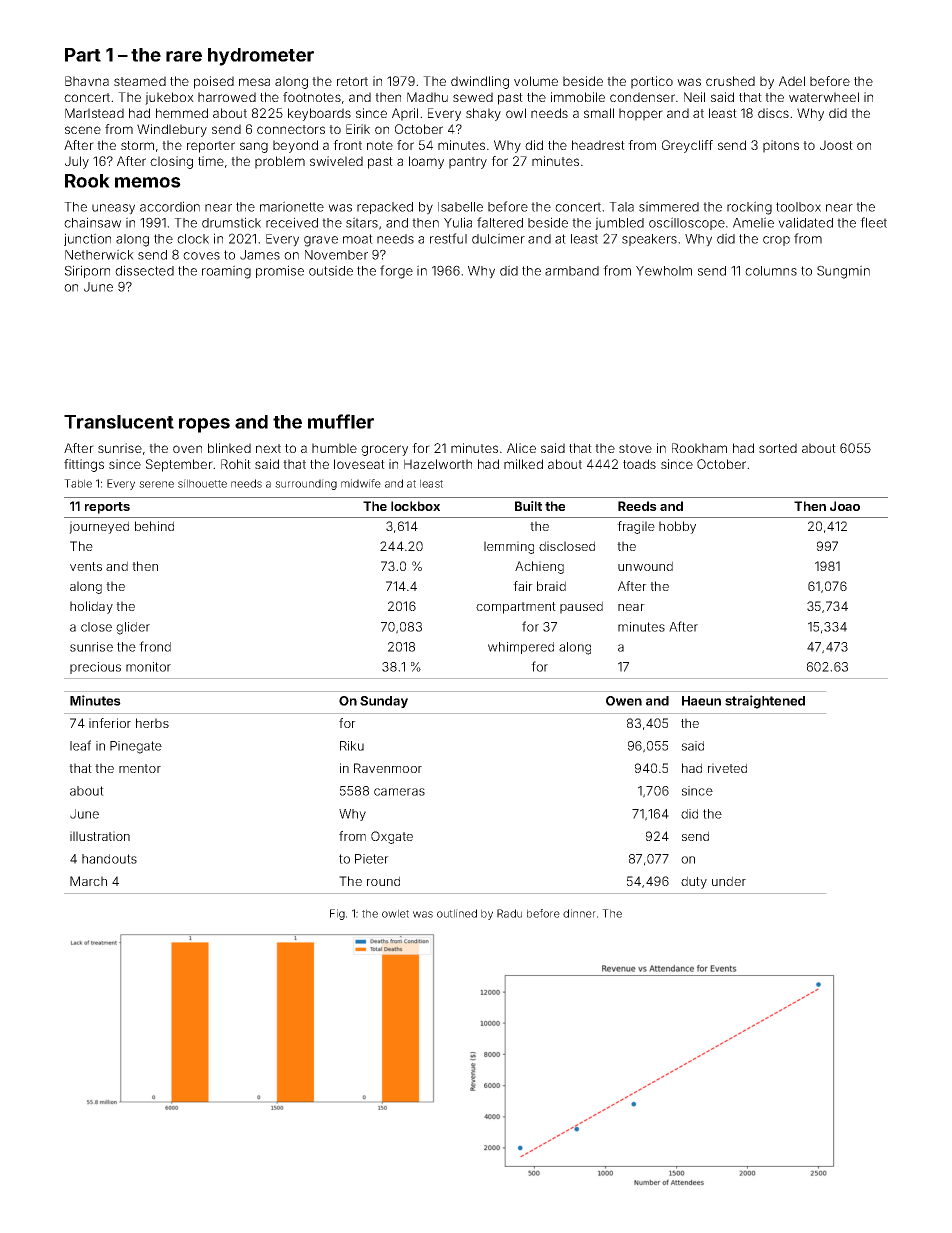  What do you see at coordinates (384, 450) in the page?
I see `grocery` at bounding box center [384, 450].
